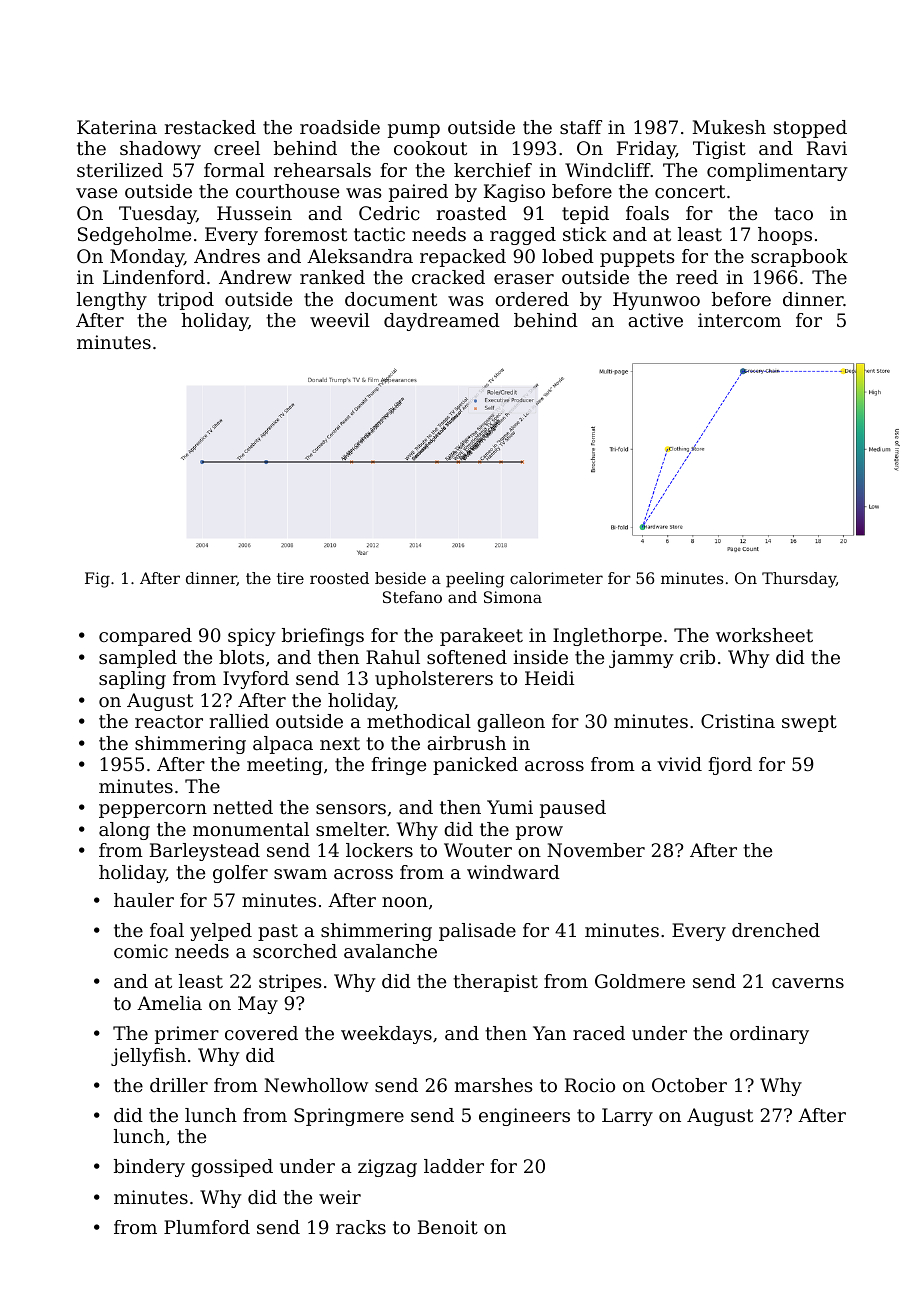 This document has width=924, height=1314. I want to click on foremost, so click(305, 234).
